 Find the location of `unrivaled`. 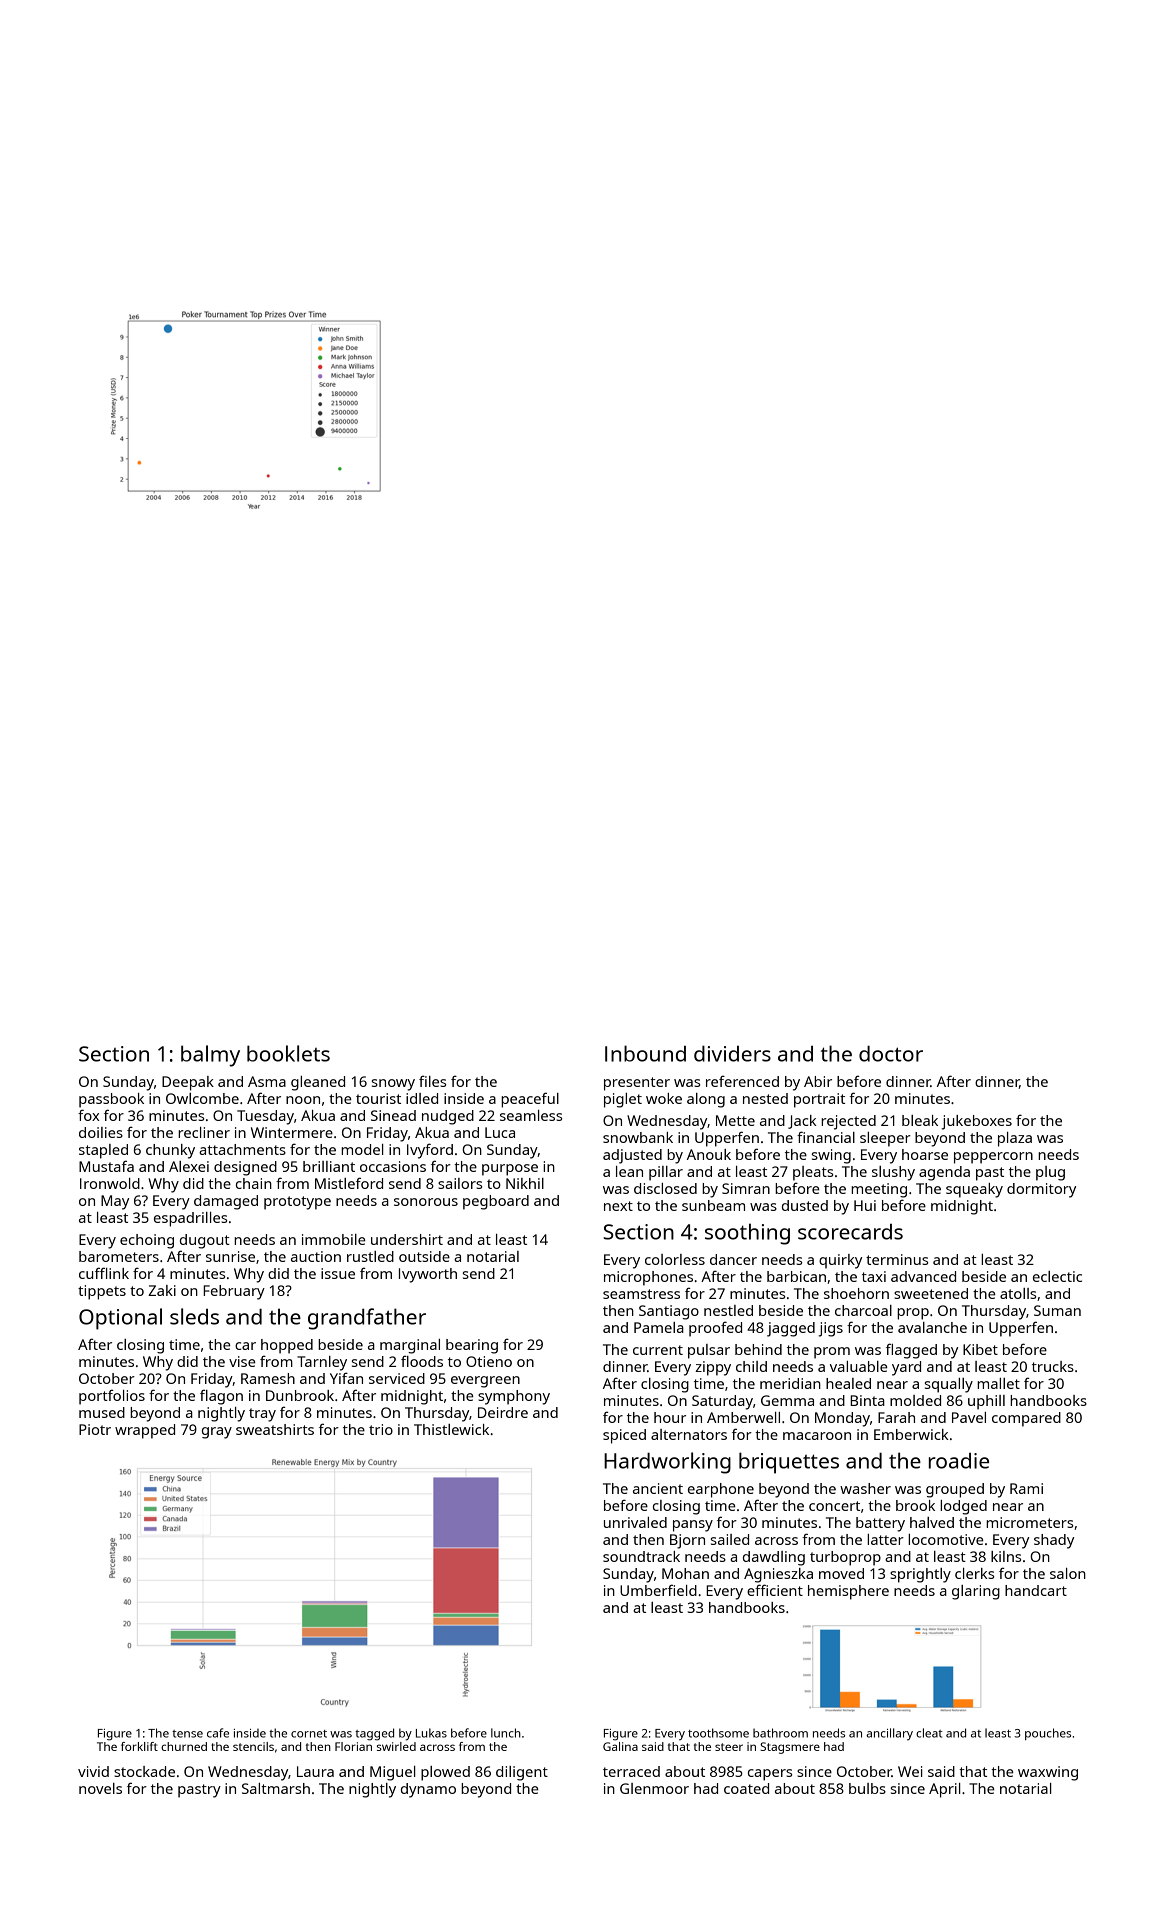

unrivaled is located at coordinates (635, 1522).
